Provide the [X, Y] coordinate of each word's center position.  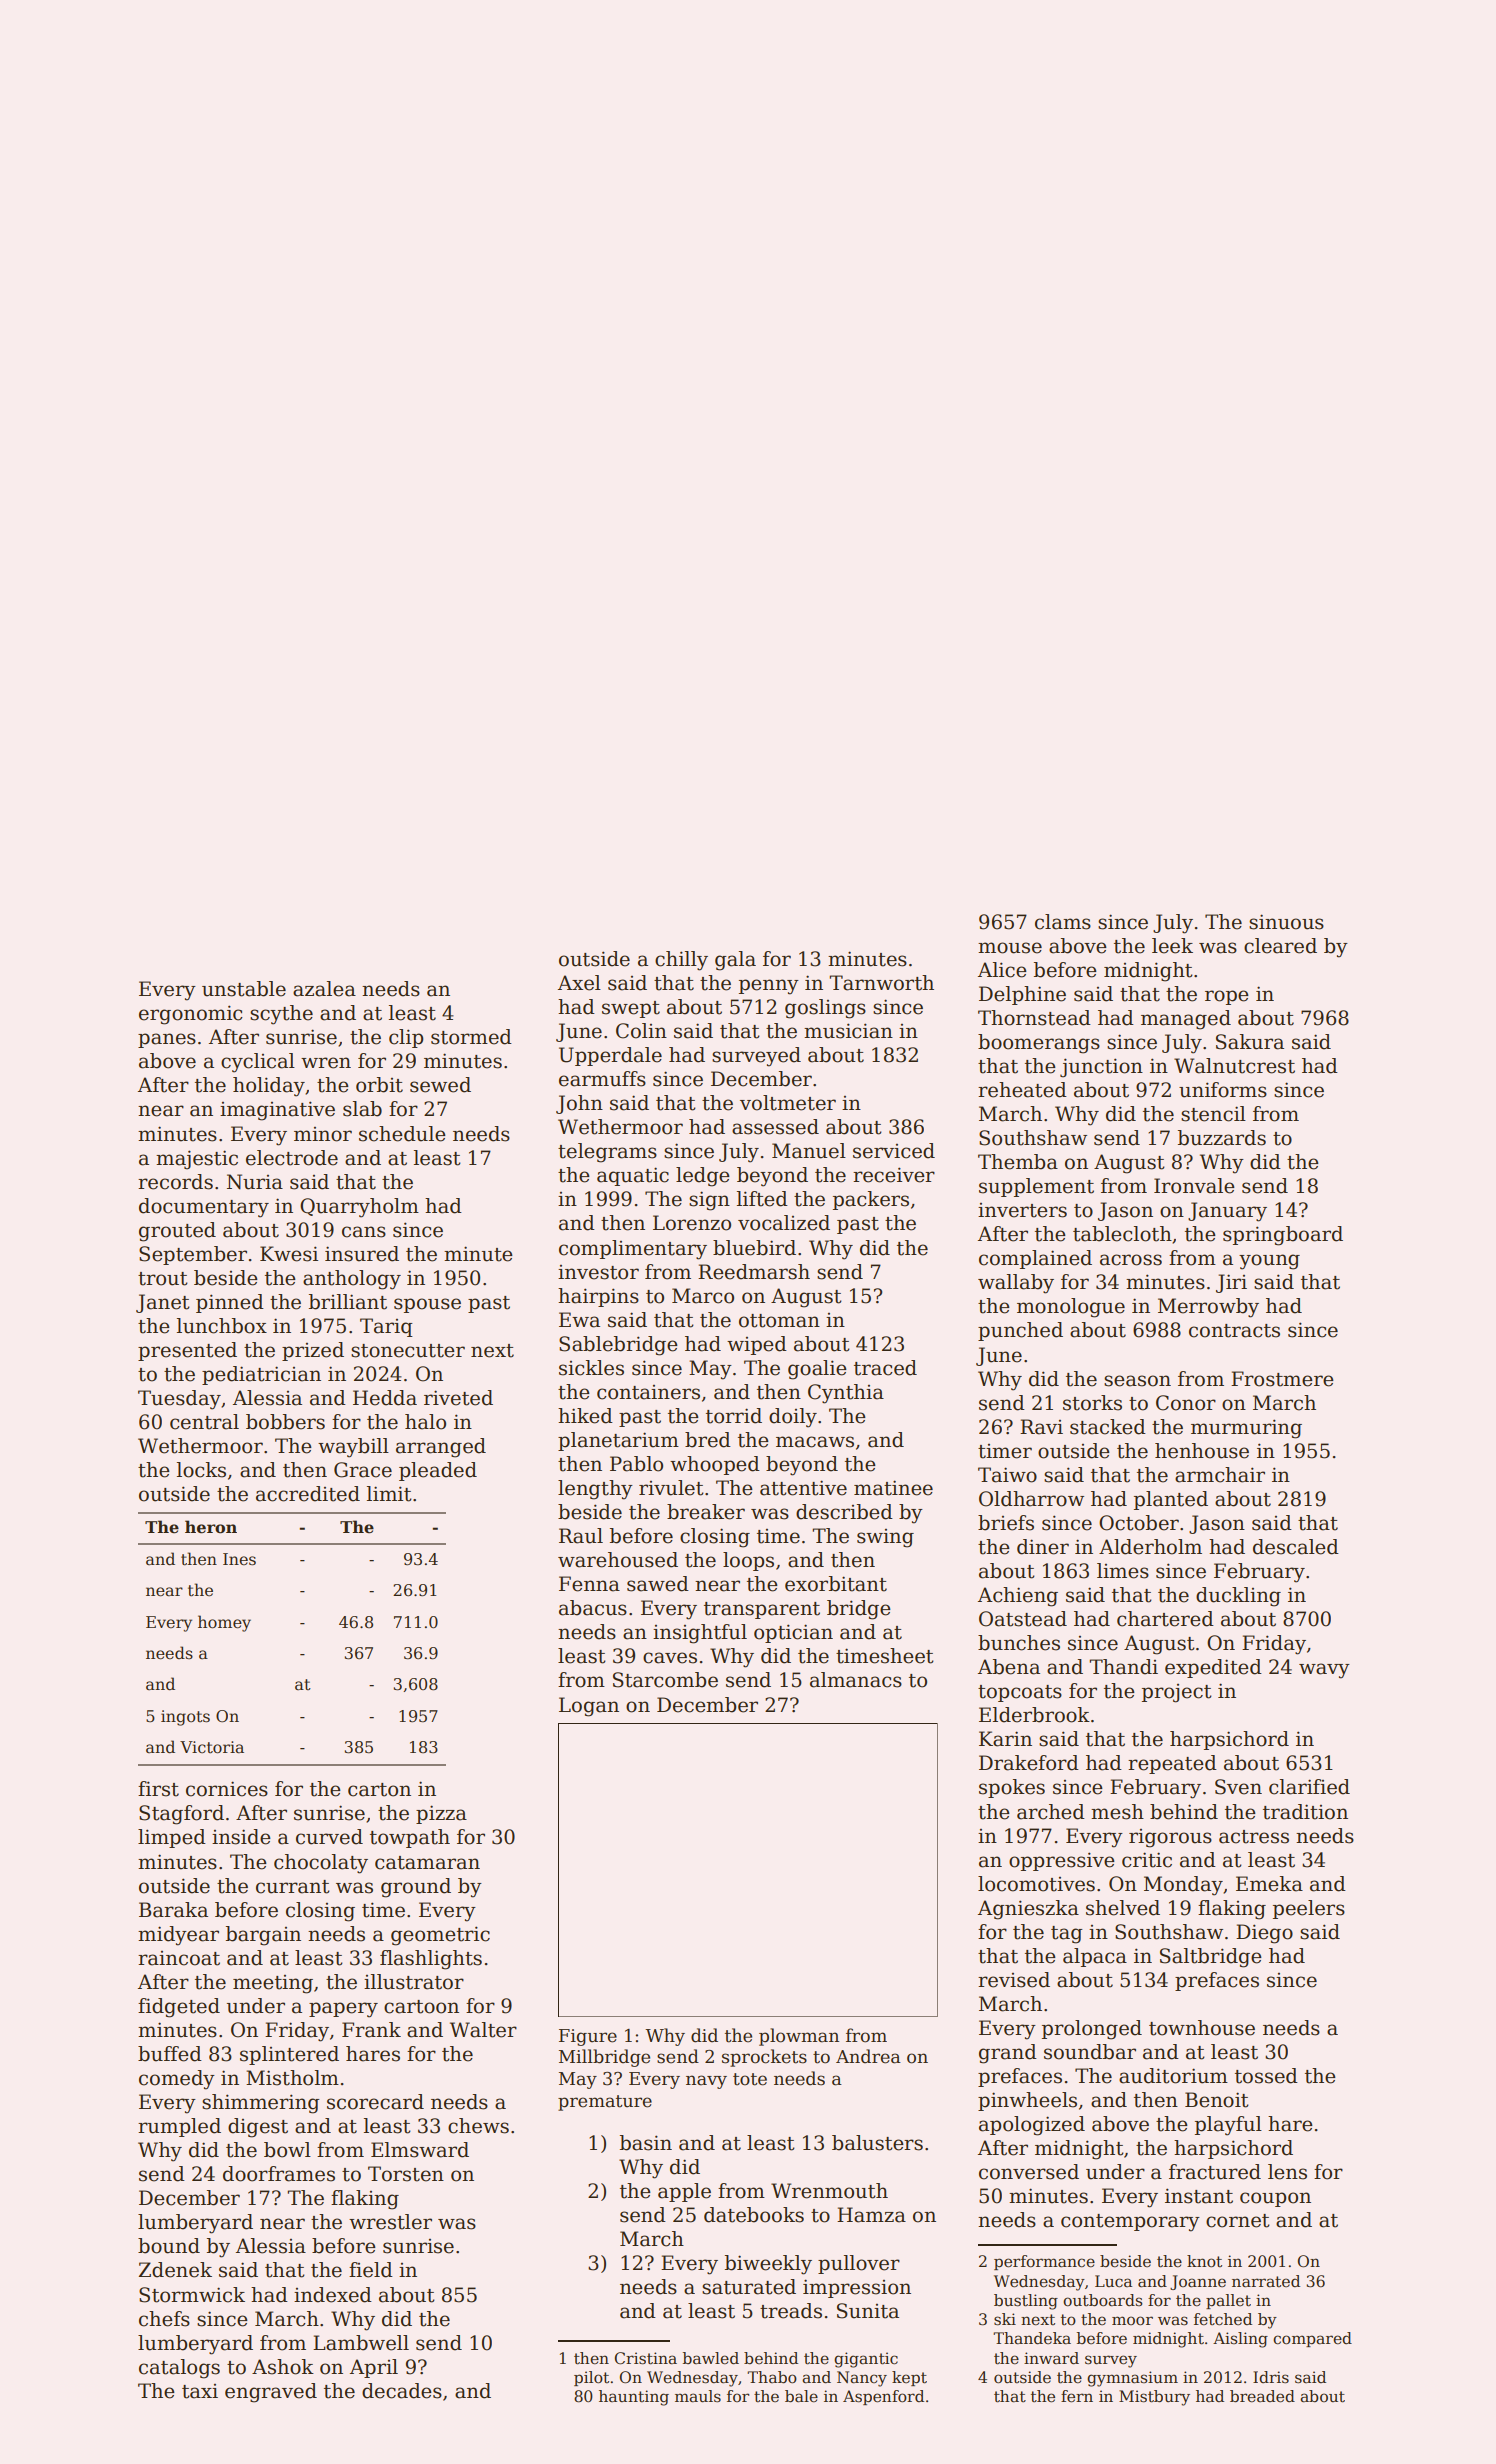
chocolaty [321, 1864]
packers [871, 1200]
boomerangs [1039, 1044]
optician [793, 1633]
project [1177, 1693]
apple [684, 2192]
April [374, 2368]
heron [211, 1527]
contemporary [1130, 2223]
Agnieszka [1028, 1910]
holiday [269, 1087]
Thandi [1123, 1667]
